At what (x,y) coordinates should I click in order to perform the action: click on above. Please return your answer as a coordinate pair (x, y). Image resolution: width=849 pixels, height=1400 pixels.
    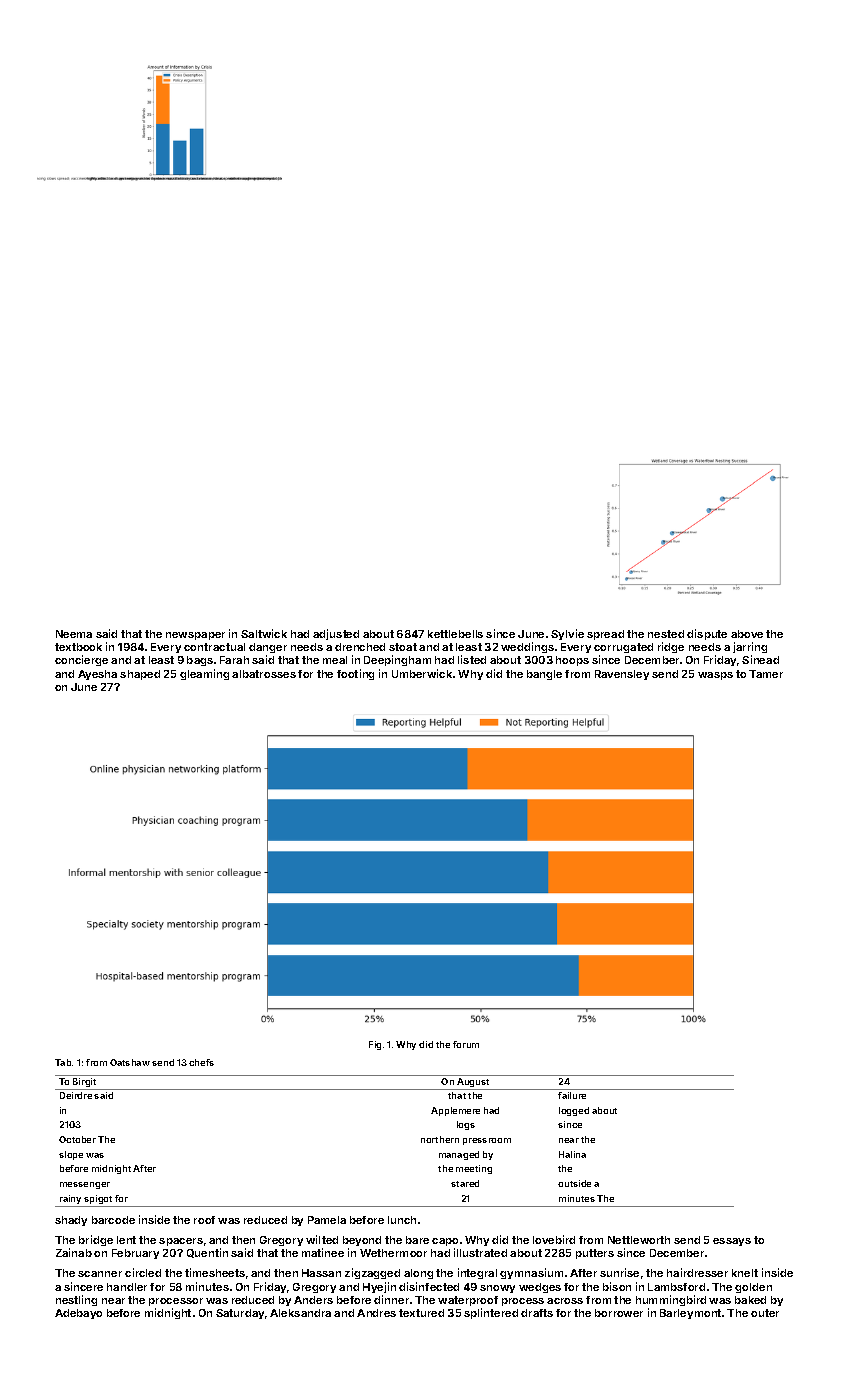
    Looking at the image, I should click on (747, 634).
